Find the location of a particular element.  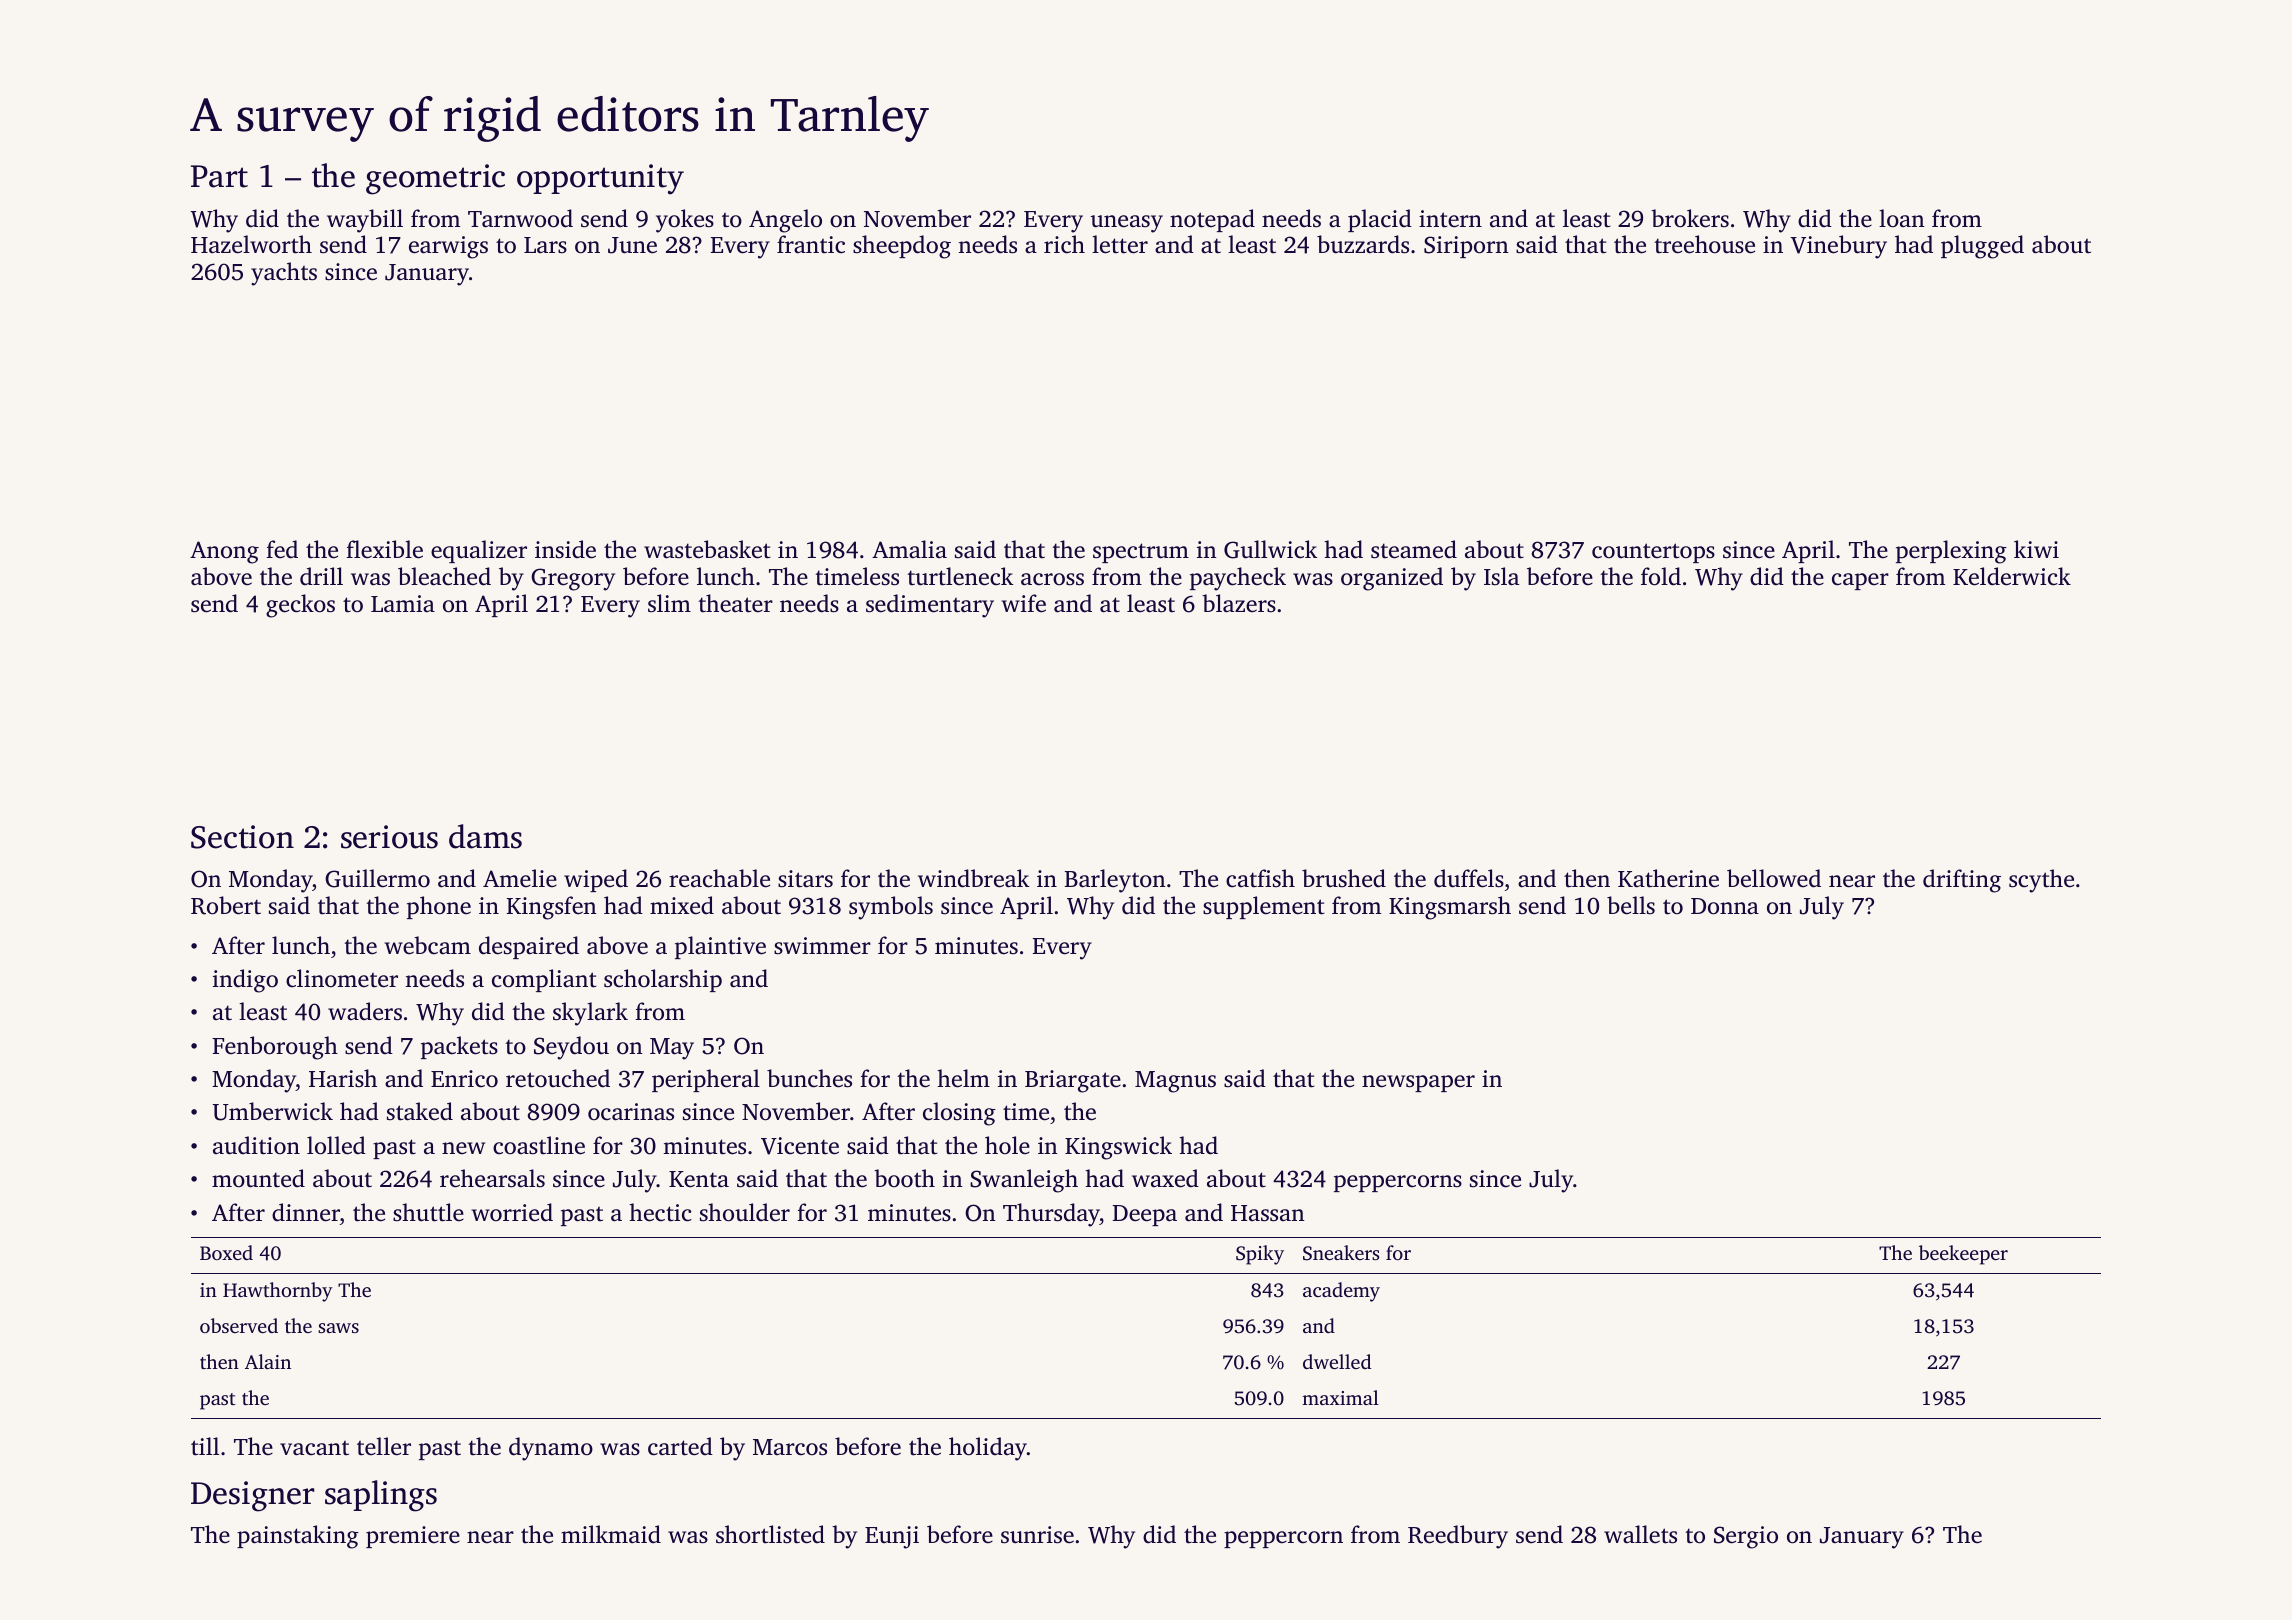

notepad is located at coordinates (1212, 220).
